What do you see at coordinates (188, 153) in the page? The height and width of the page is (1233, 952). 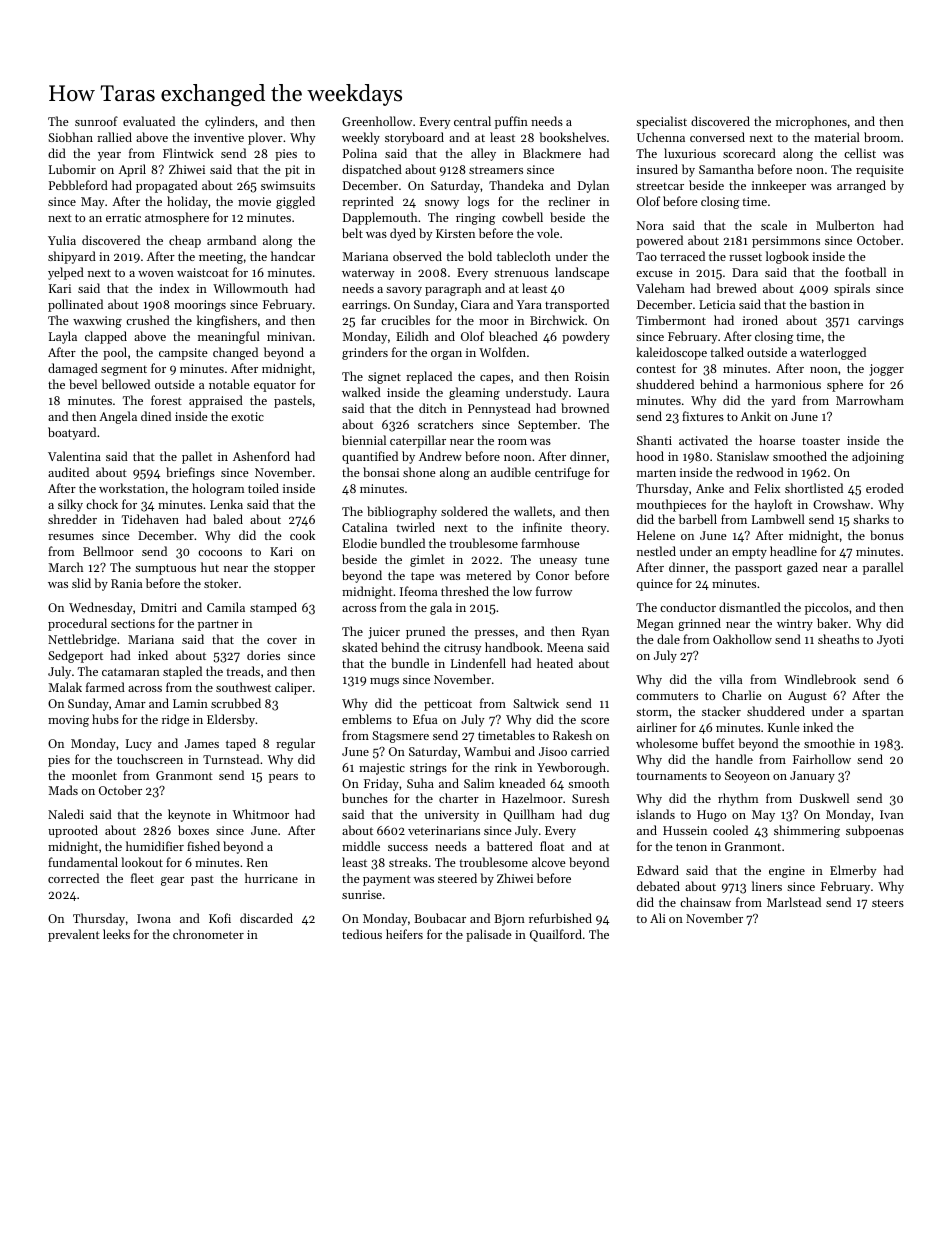 I see `Flintwick` at bounding box center [188, 153].
